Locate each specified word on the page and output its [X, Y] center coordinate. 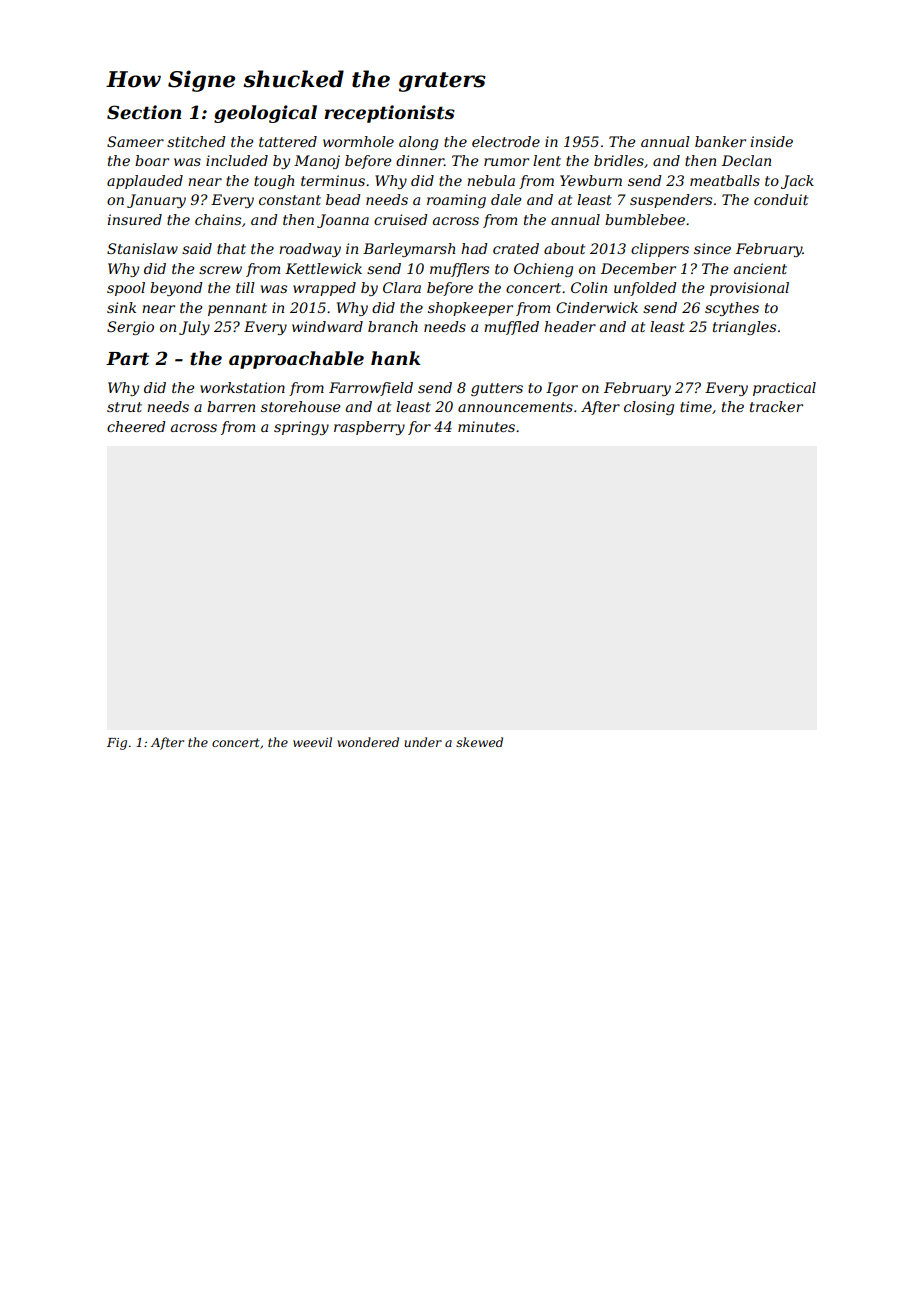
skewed [479, 742]
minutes [486, 426]
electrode [506, 141]
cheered [136, 426]
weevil [312, 742]
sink [121, 307]
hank [396, 358]
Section [144, 112]
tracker [776, 406]
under [423, 742]
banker [720, 141]
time [696, 406]
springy [301, 428]
